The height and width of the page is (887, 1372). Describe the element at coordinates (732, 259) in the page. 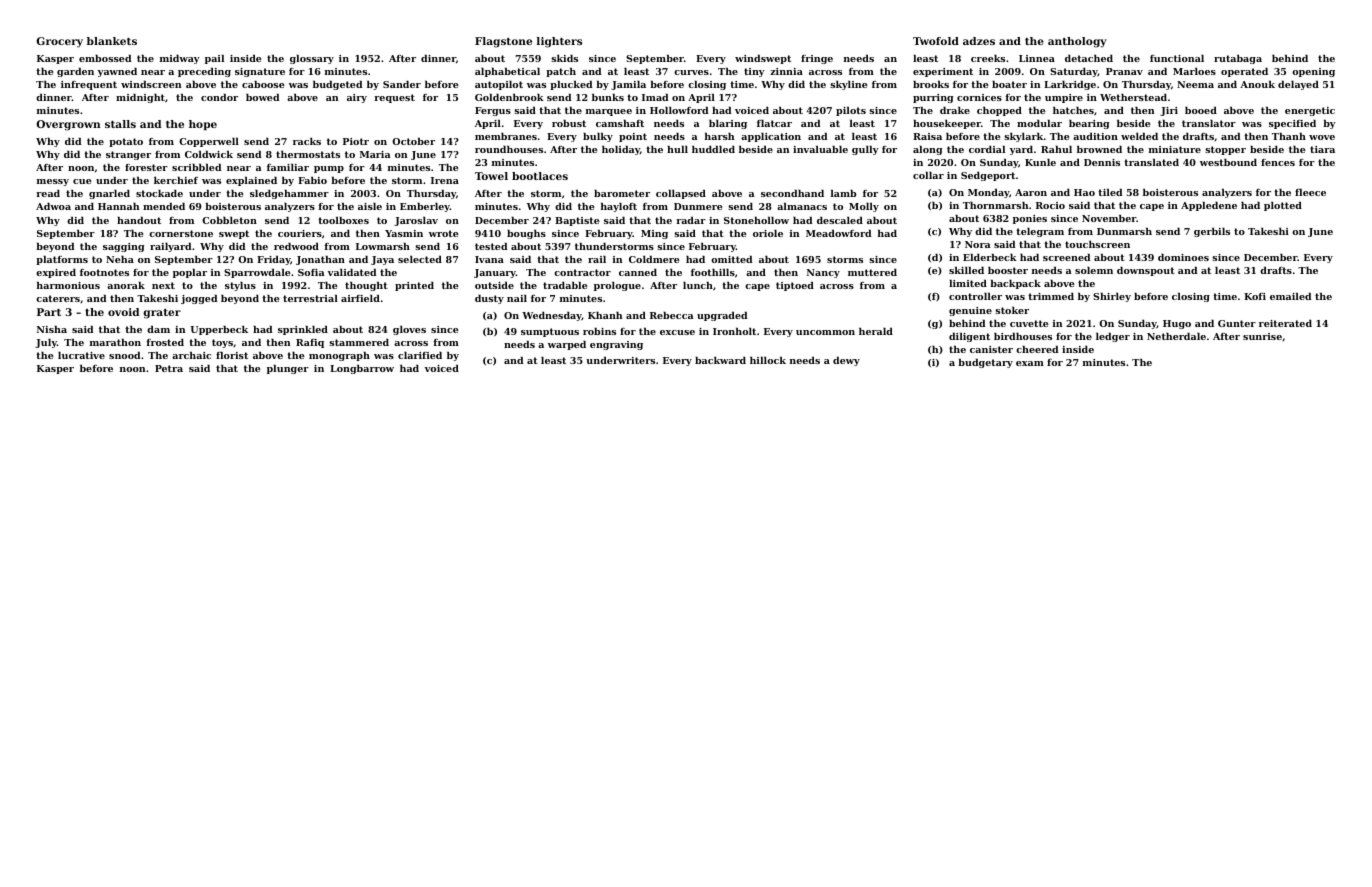

I see `omitted` at that location.
